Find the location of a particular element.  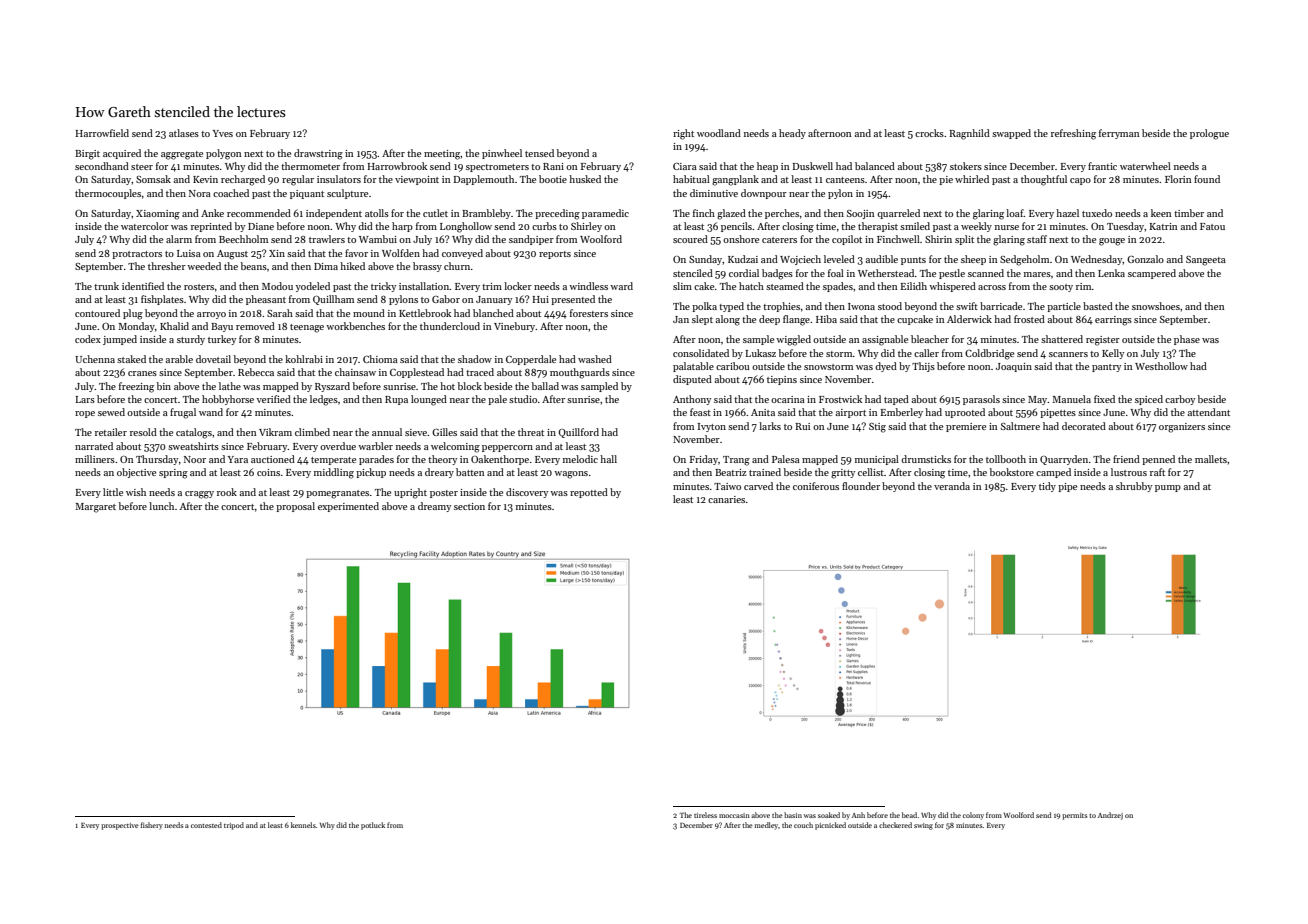

shrubby is located at coordinates (1134, 487).
